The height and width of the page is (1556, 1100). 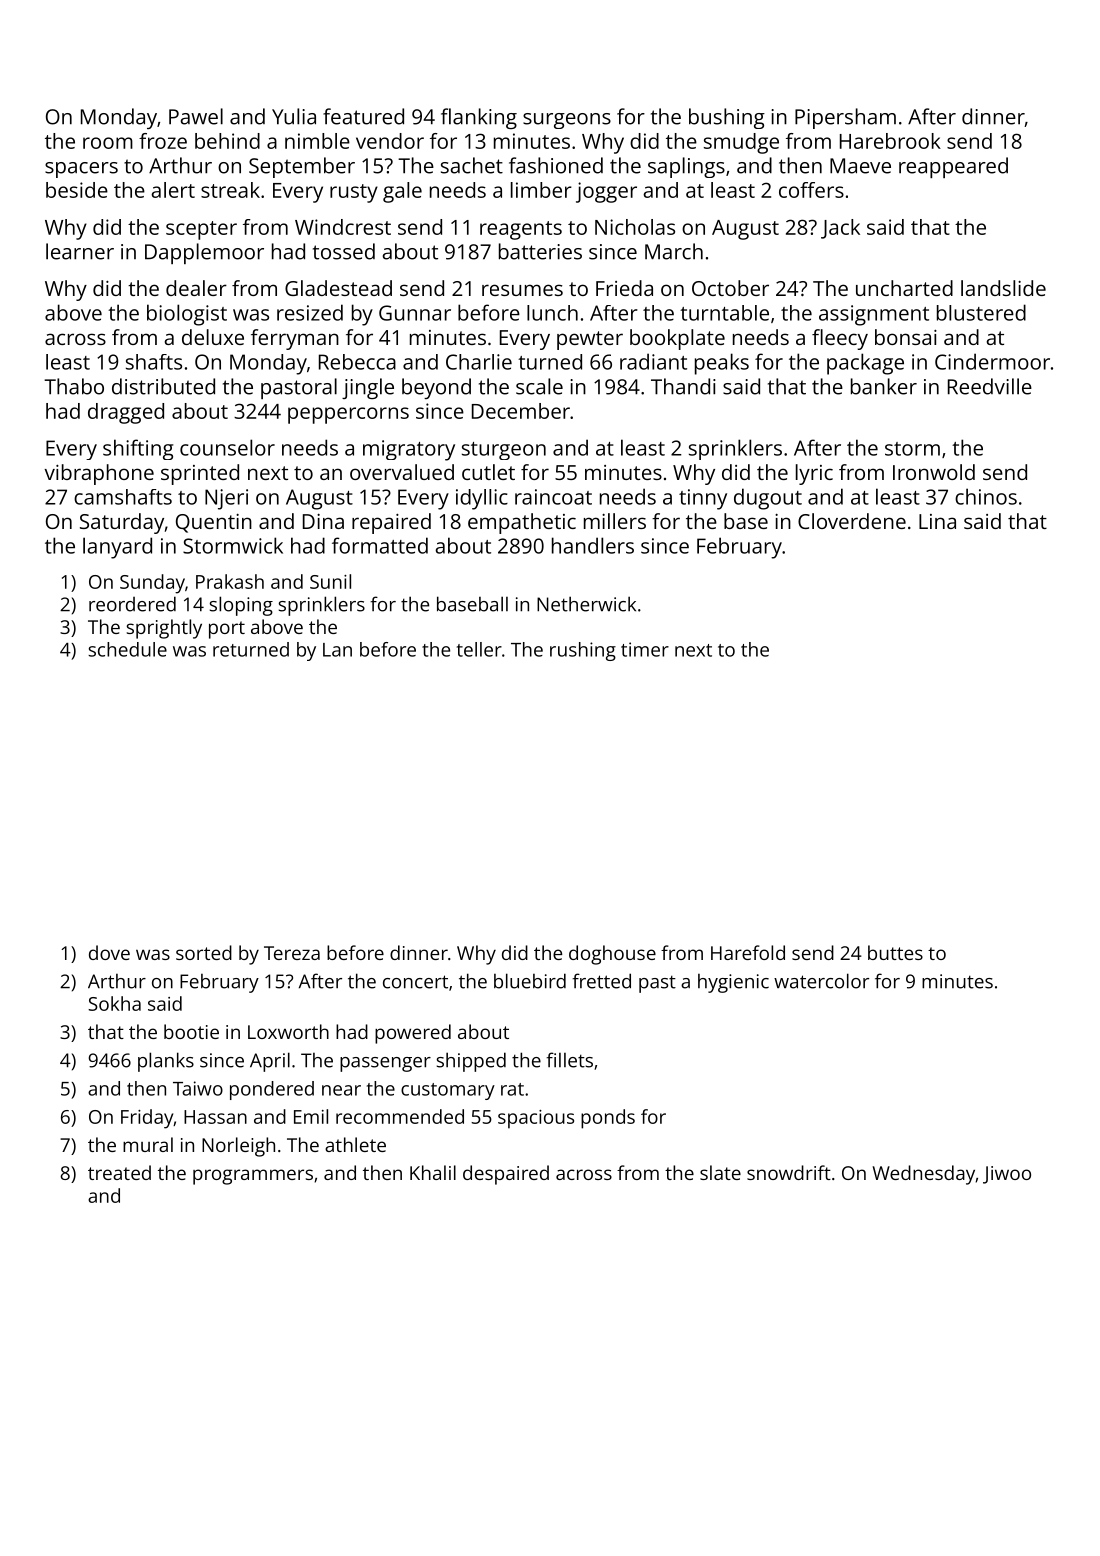 What do you see at coordinates (720, 1172) in the page?
I see `slate` at bounding box center [720, 1172].
